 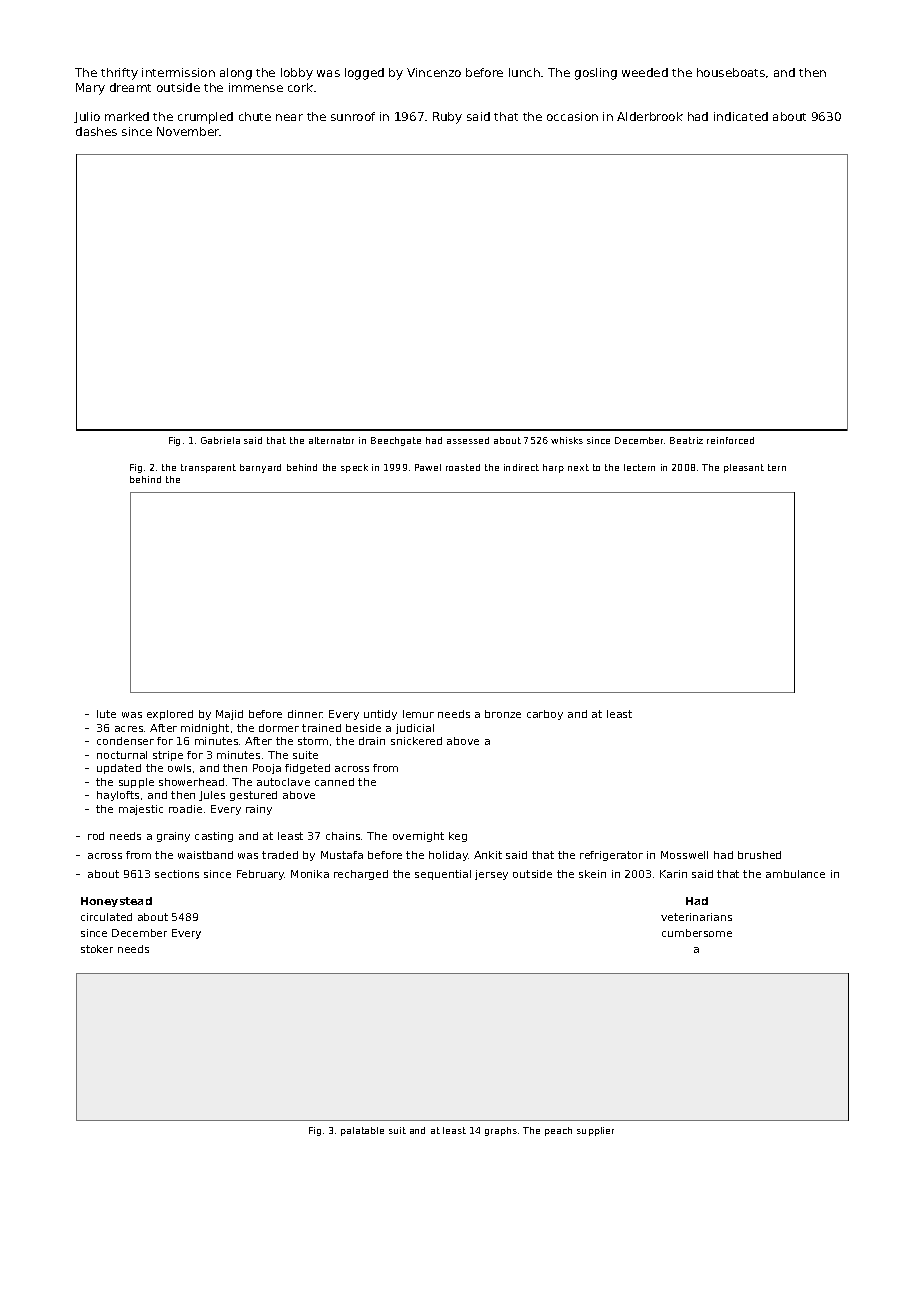 What do you see at coordinates (418, 714) in the document?
I see `lemur` at bounding box center [418, 714].
